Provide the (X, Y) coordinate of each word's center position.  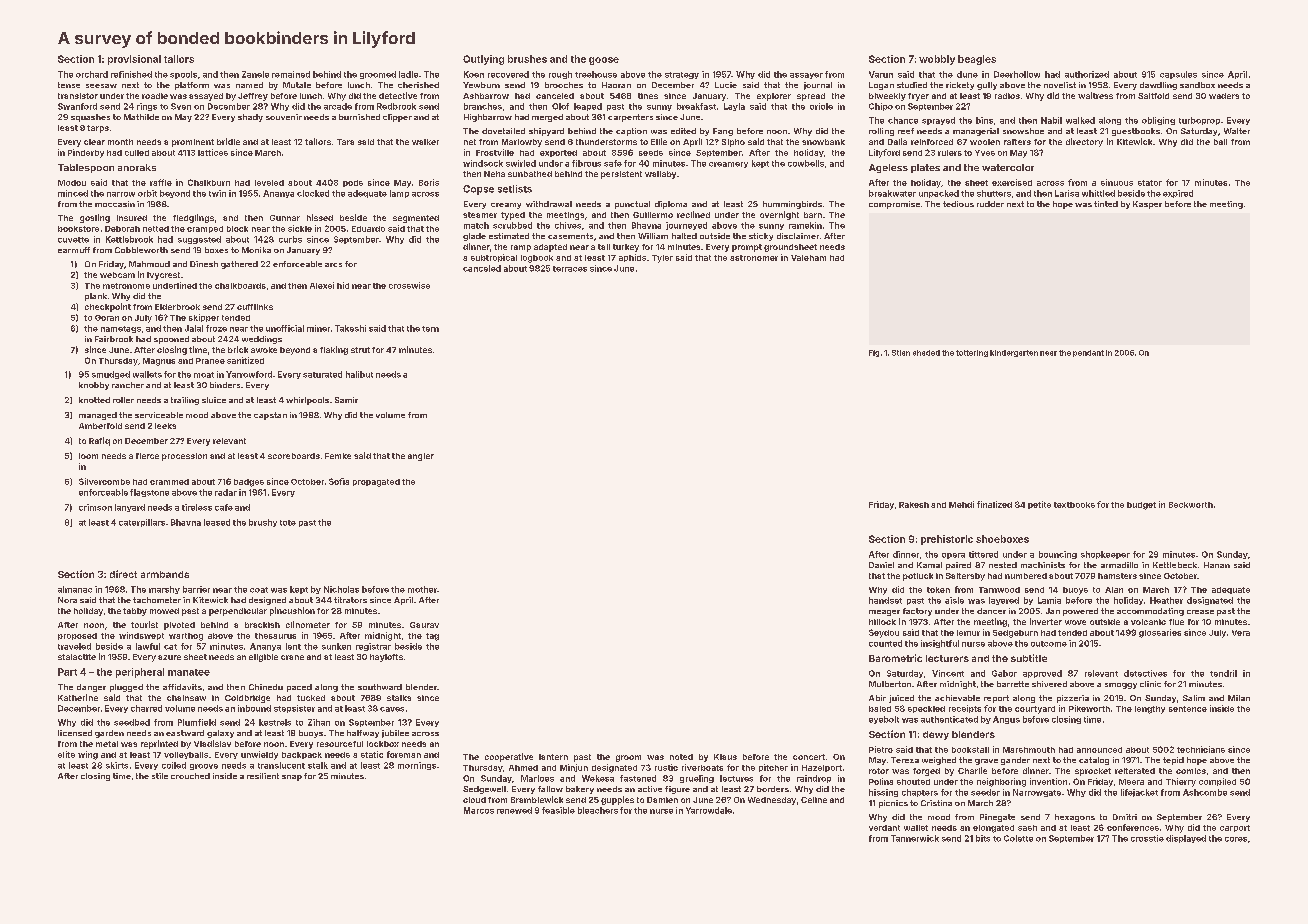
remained (291, 74)
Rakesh (914, 505)
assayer (806, 76)
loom (88, 456)
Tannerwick (915, 838)
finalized (994, 504)
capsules (1178, 75)
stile (160, 776)
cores (1236, 839)
